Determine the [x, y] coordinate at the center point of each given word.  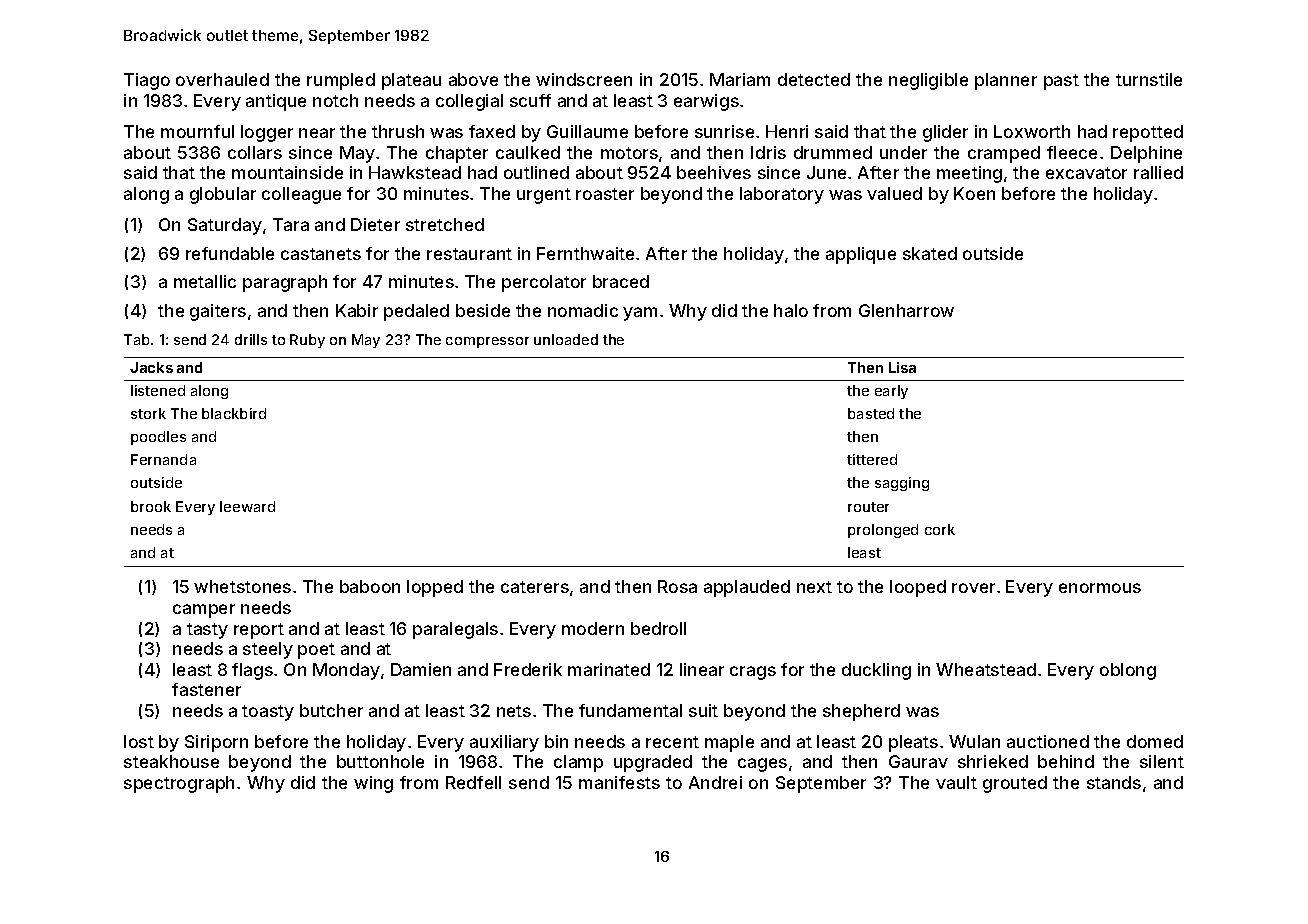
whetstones [242, 586]
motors [629, 153]
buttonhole [380, 761]
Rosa [677, 586]
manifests [619, 782]
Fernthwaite [585, 253]
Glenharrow [906, 310]
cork [940, 529]
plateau [411, 81]
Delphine [1146, 154]
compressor [487, 342]
